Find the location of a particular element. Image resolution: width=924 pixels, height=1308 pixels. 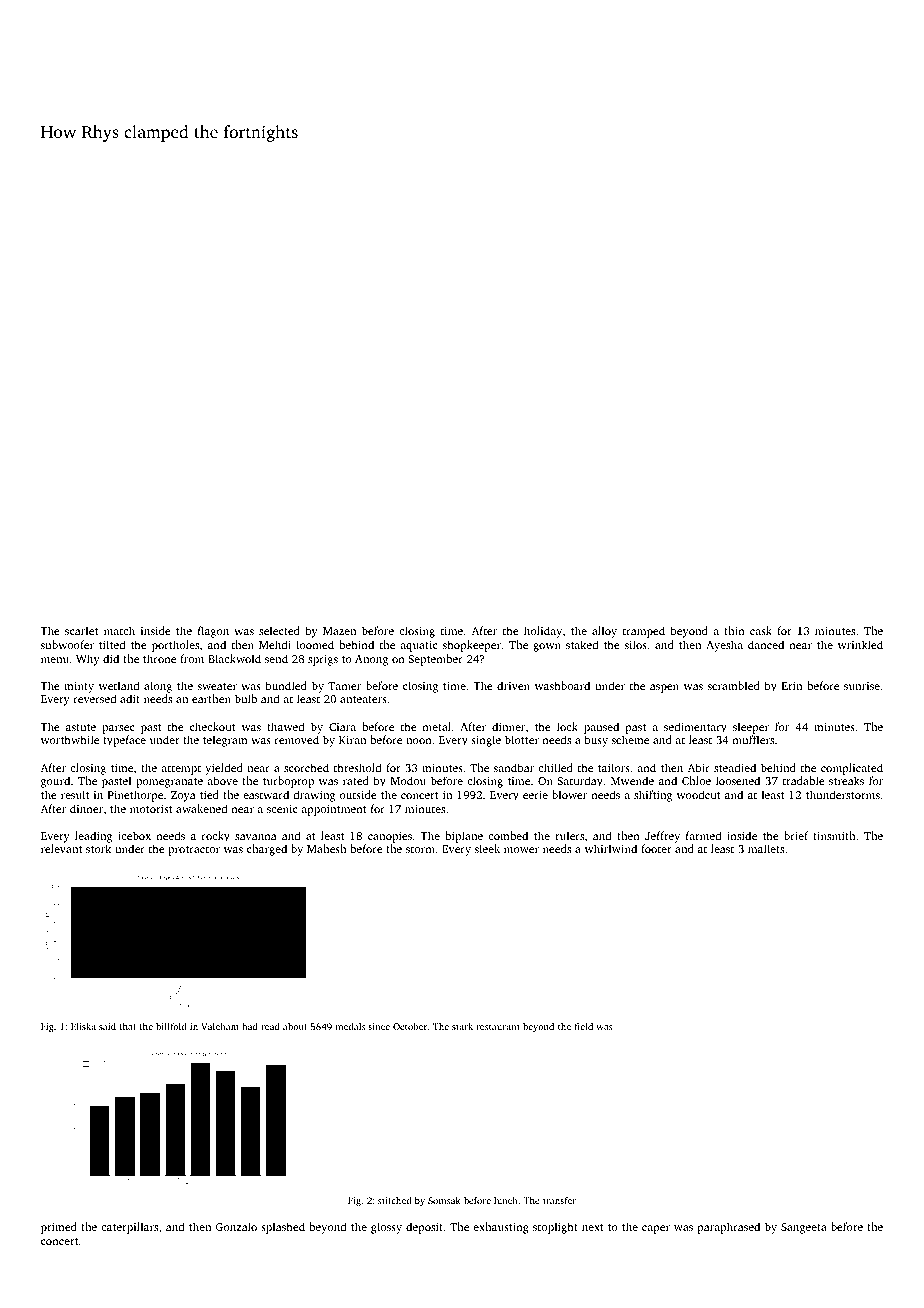

primed is located at coordinates (59, 1228).
